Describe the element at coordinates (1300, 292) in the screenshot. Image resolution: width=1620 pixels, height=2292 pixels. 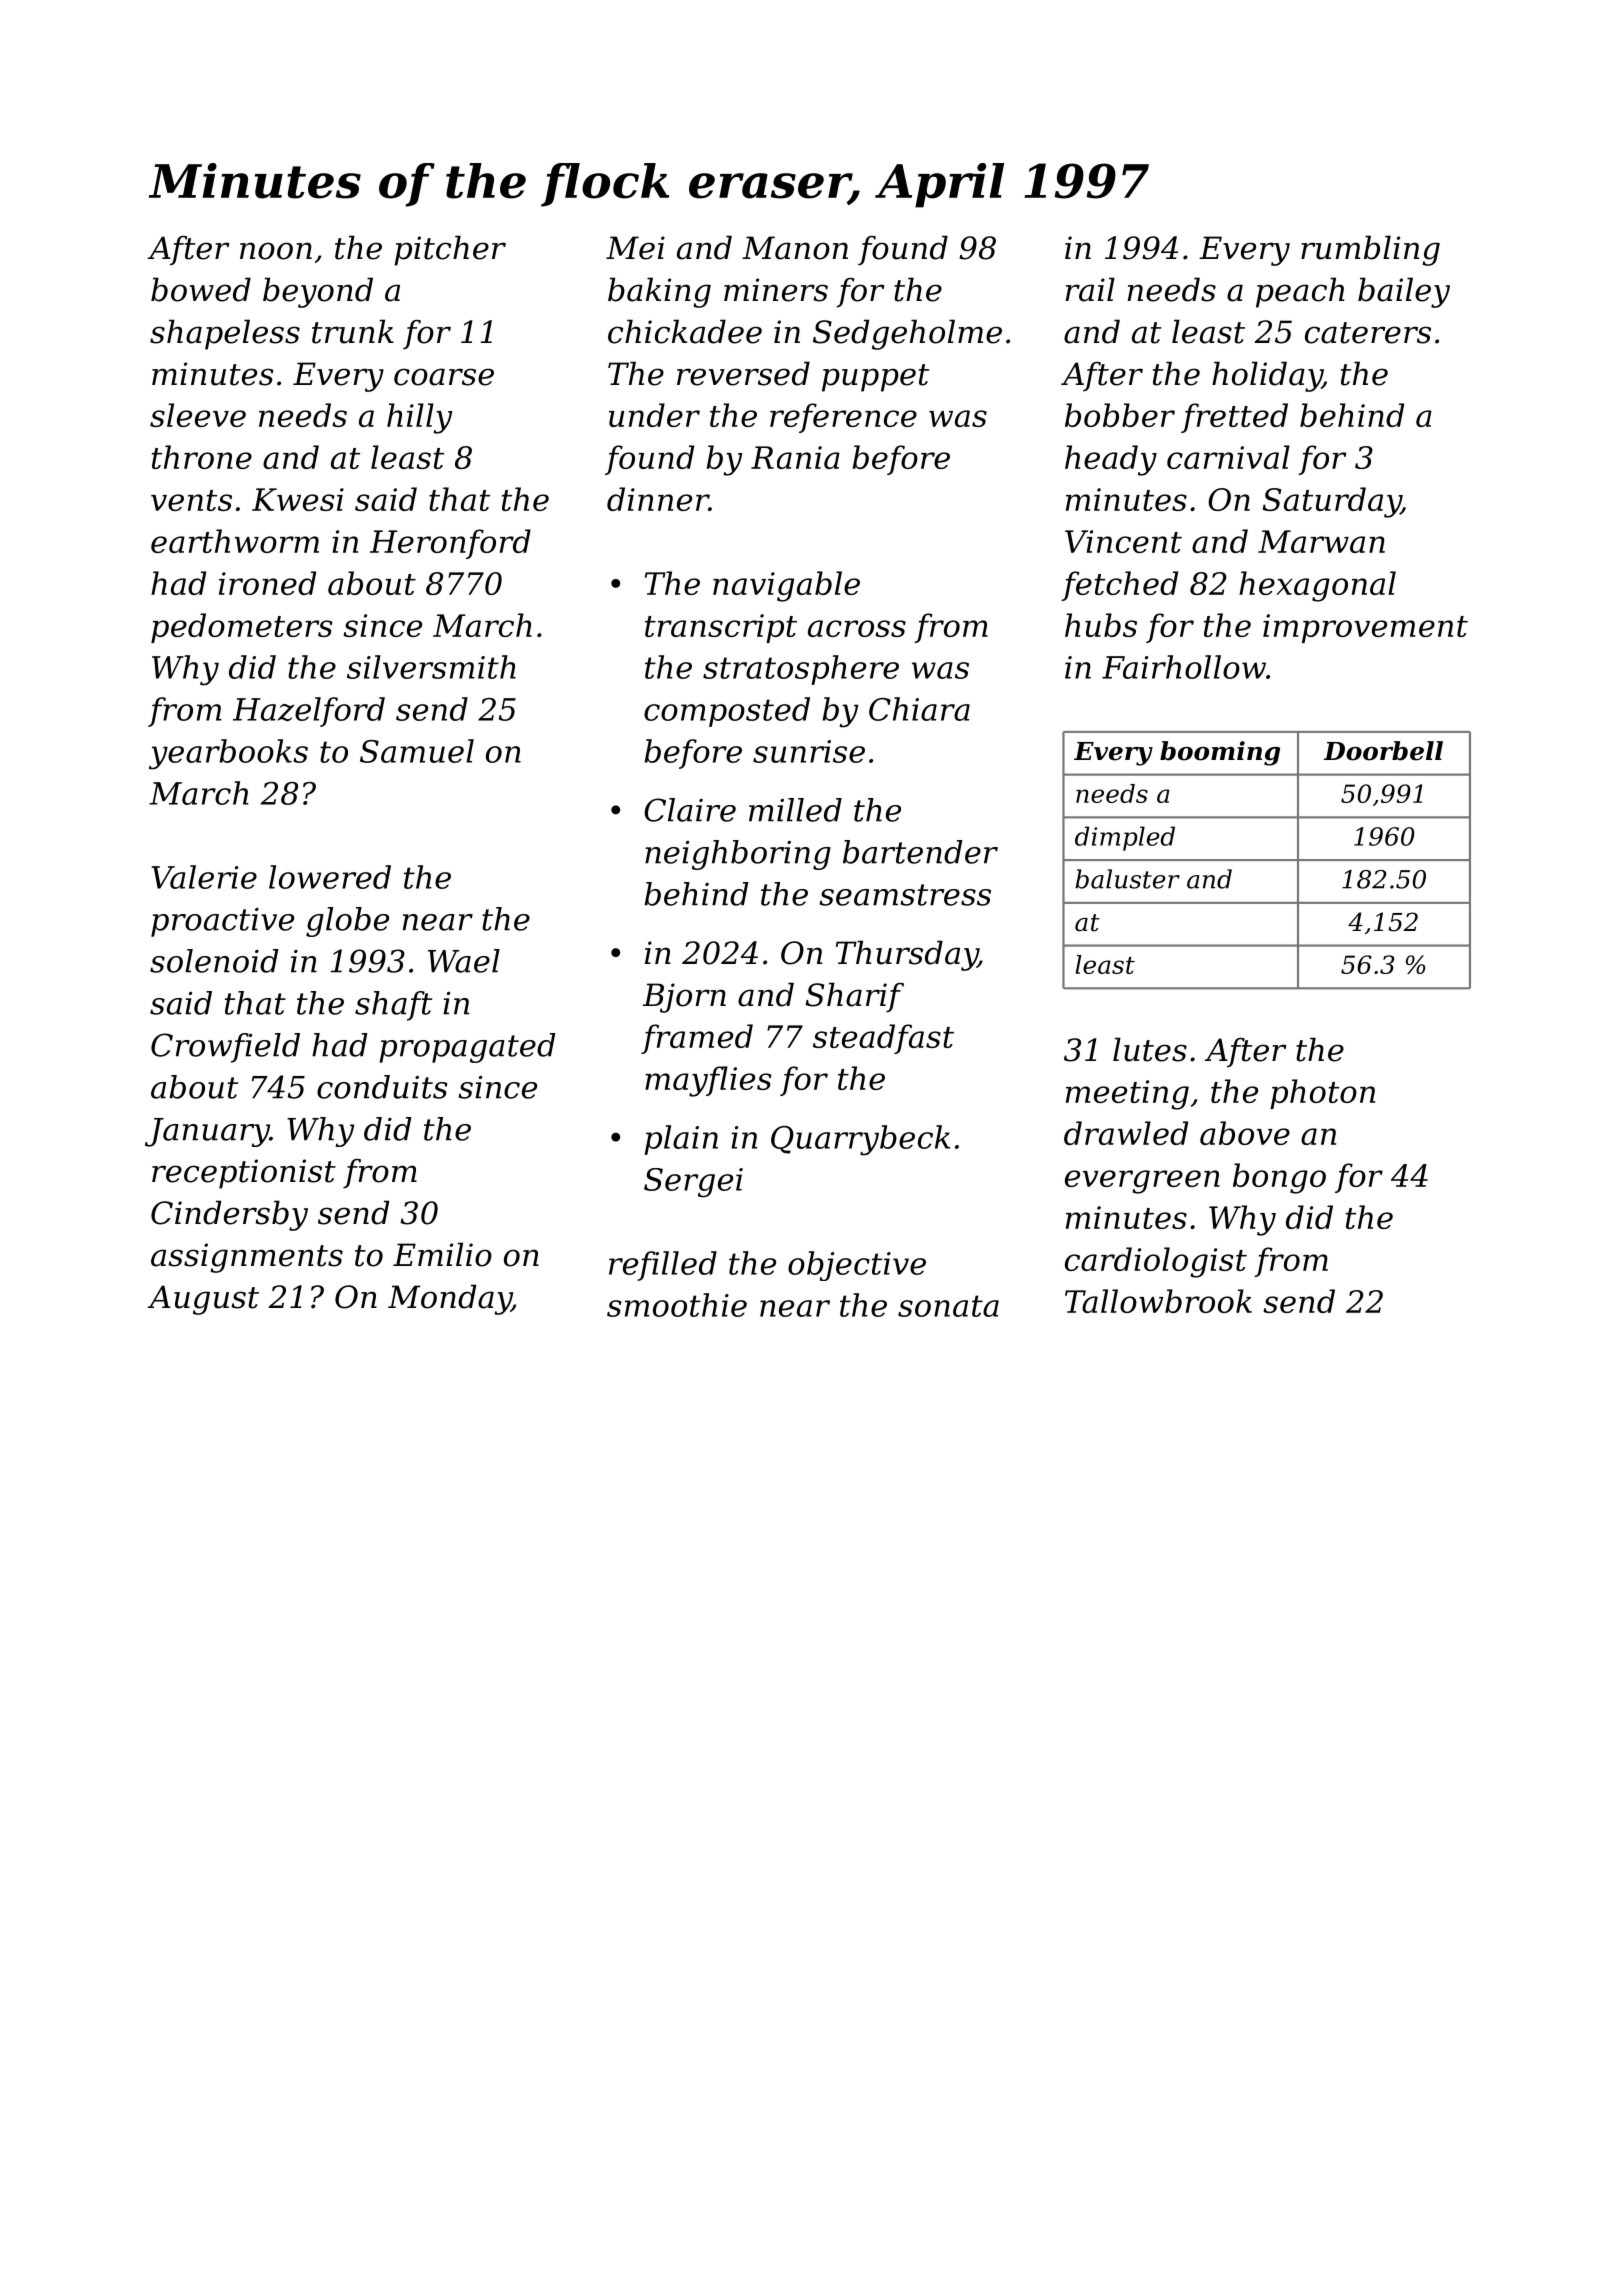
I see `peach` at that location.
